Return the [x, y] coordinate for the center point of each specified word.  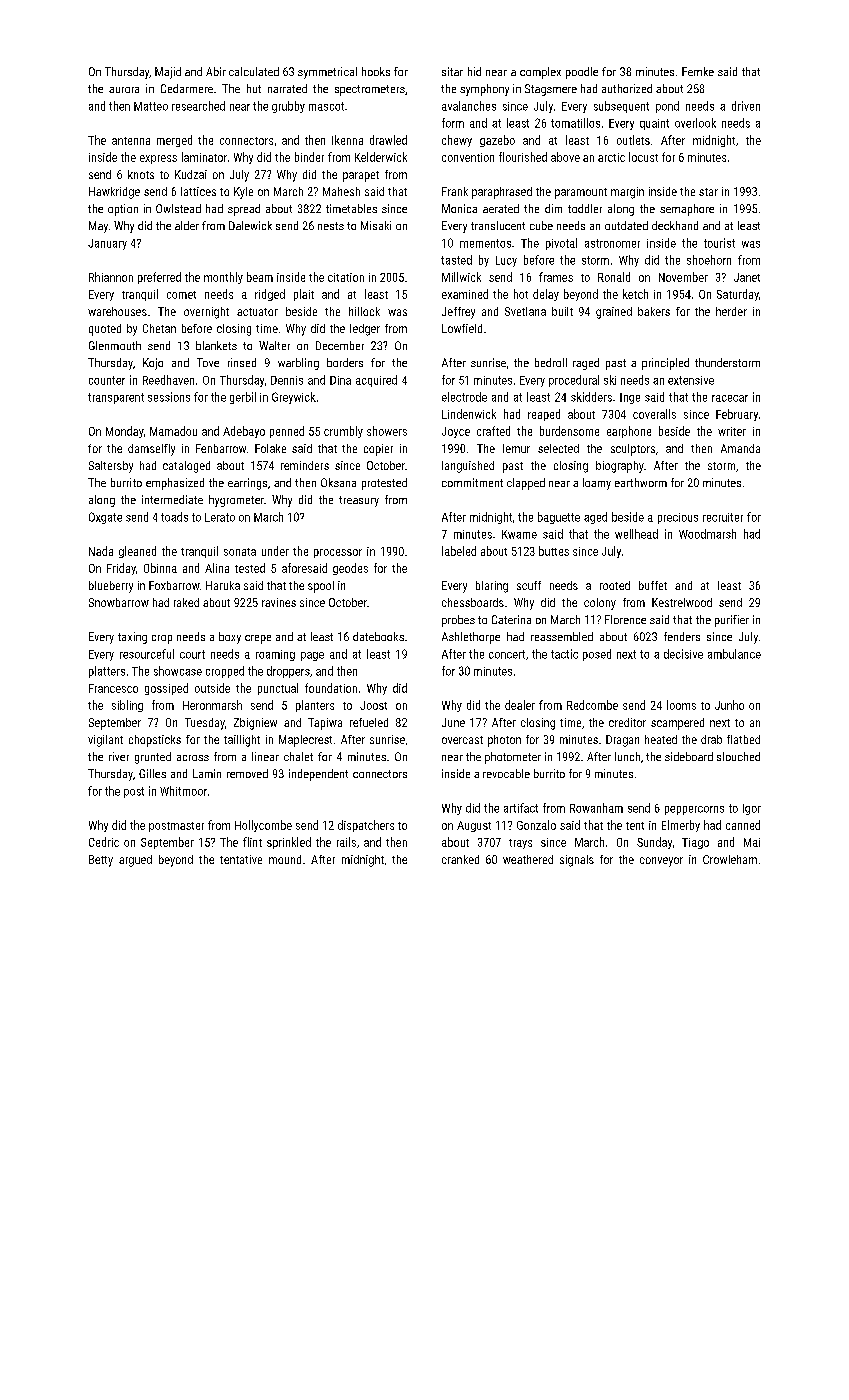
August [474, 826]
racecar [730, 398]
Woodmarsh [707, 534]
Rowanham [596, 808]
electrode [464, 397]
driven [746, 106]
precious [678, 518]
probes [458, 621]
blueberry [111, 587]
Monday [124, 432]
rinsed [242, 362]
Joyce [456, 432]
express [158, 159]
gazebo [497, 141]
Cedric [104, 842]
